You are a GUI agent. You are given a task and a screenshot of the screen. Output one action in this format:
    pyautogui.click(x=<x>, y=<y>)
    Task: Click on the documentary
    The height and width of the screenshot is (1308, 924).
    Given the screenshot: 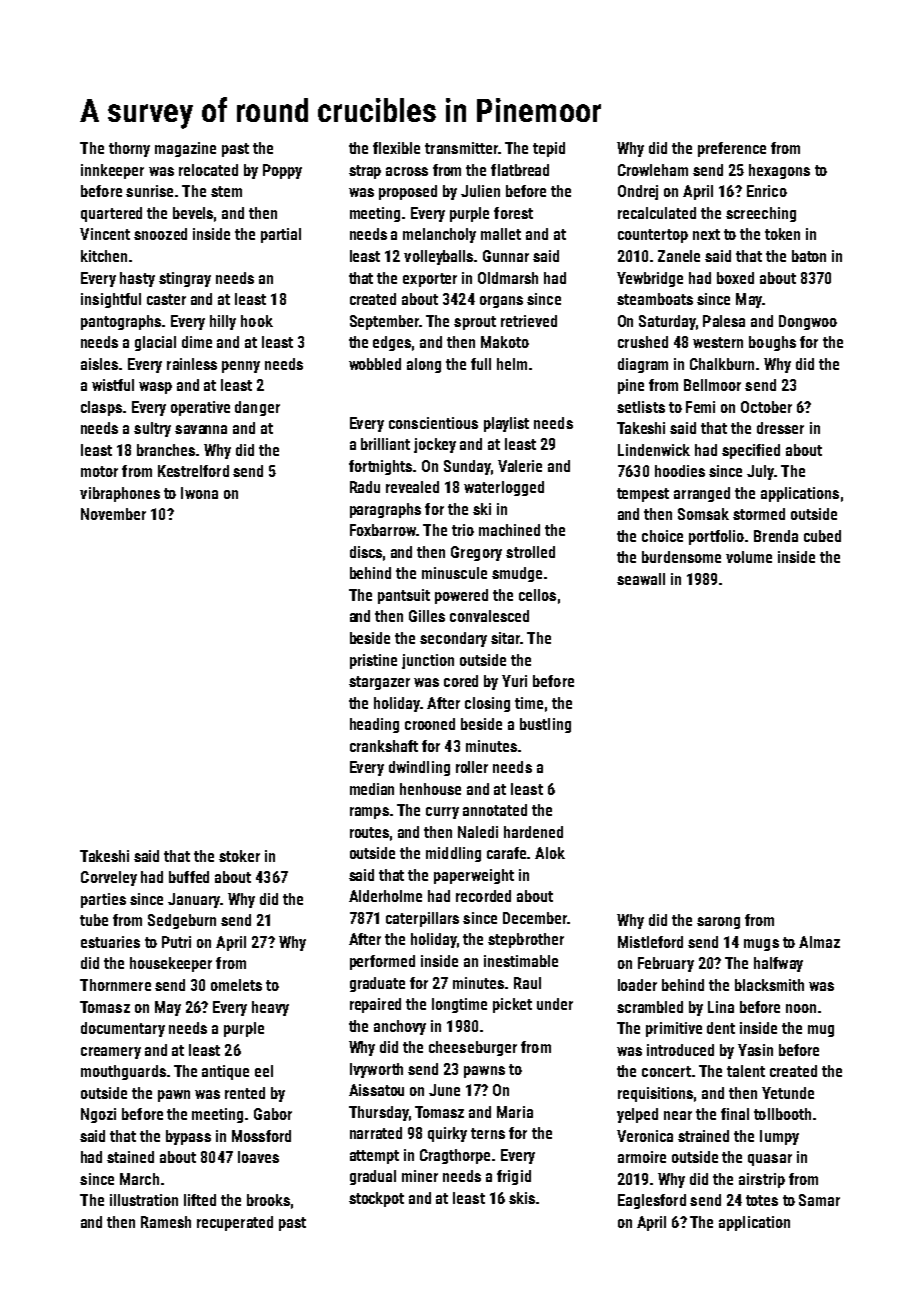 What is the action you would take?
    pyautogui.click(x=123, y=1029)
